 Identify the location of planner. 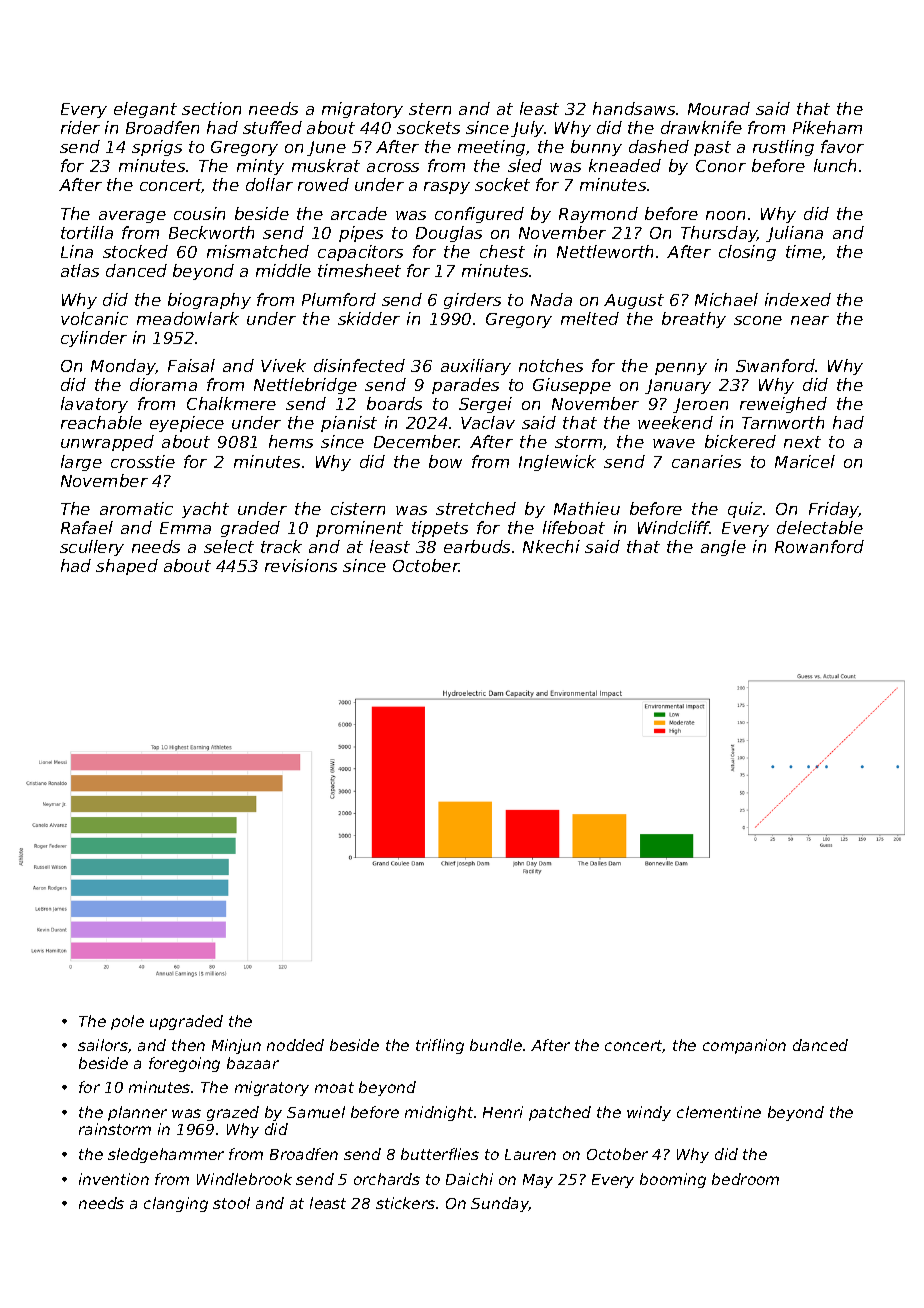
(137, 1113).
